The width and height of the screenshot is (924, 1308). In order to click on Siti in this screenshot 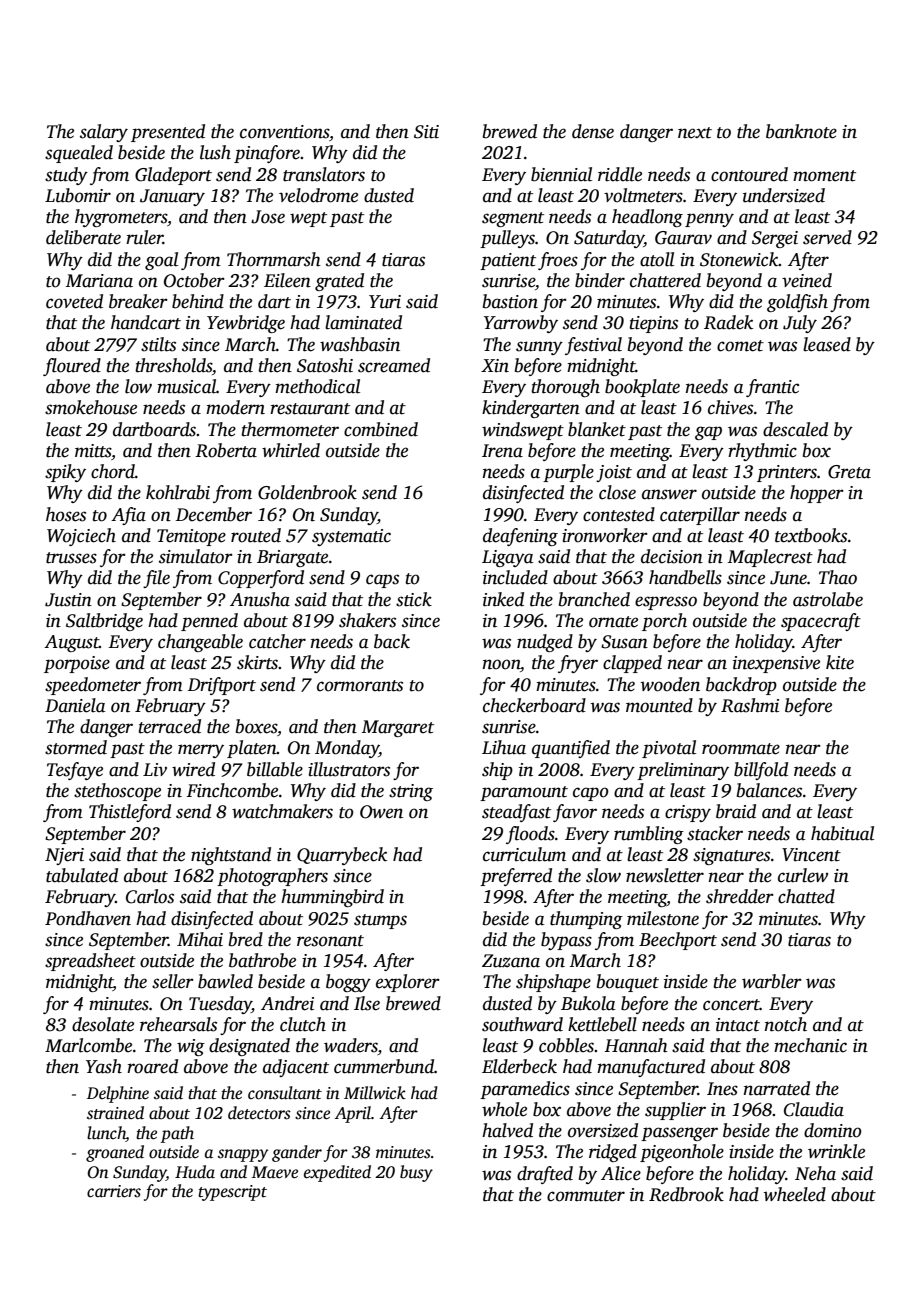, I will do `click(426, 132)`.
